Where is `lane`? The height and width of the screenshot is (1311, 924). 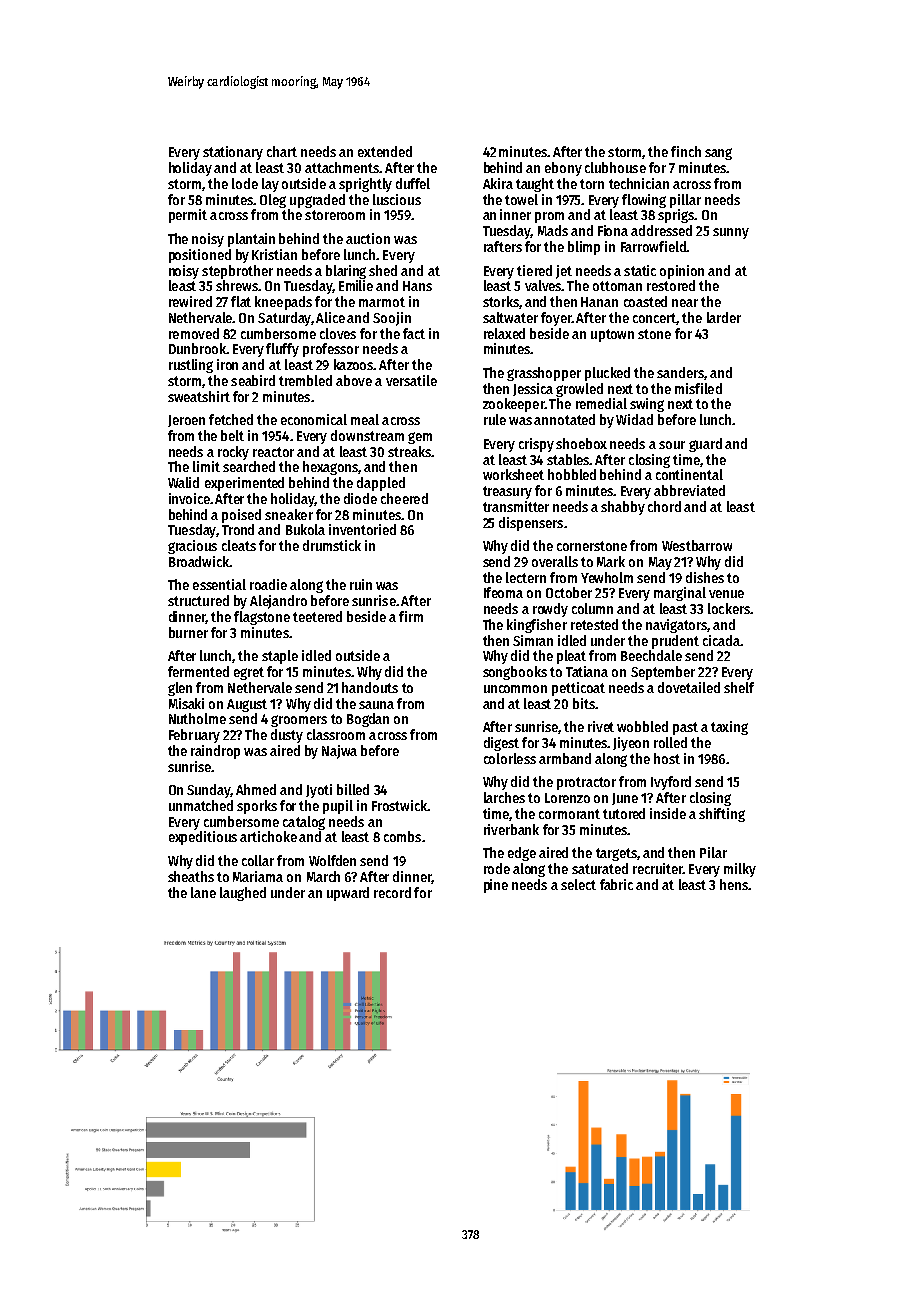 lane is located at coordinates (203, 892).
